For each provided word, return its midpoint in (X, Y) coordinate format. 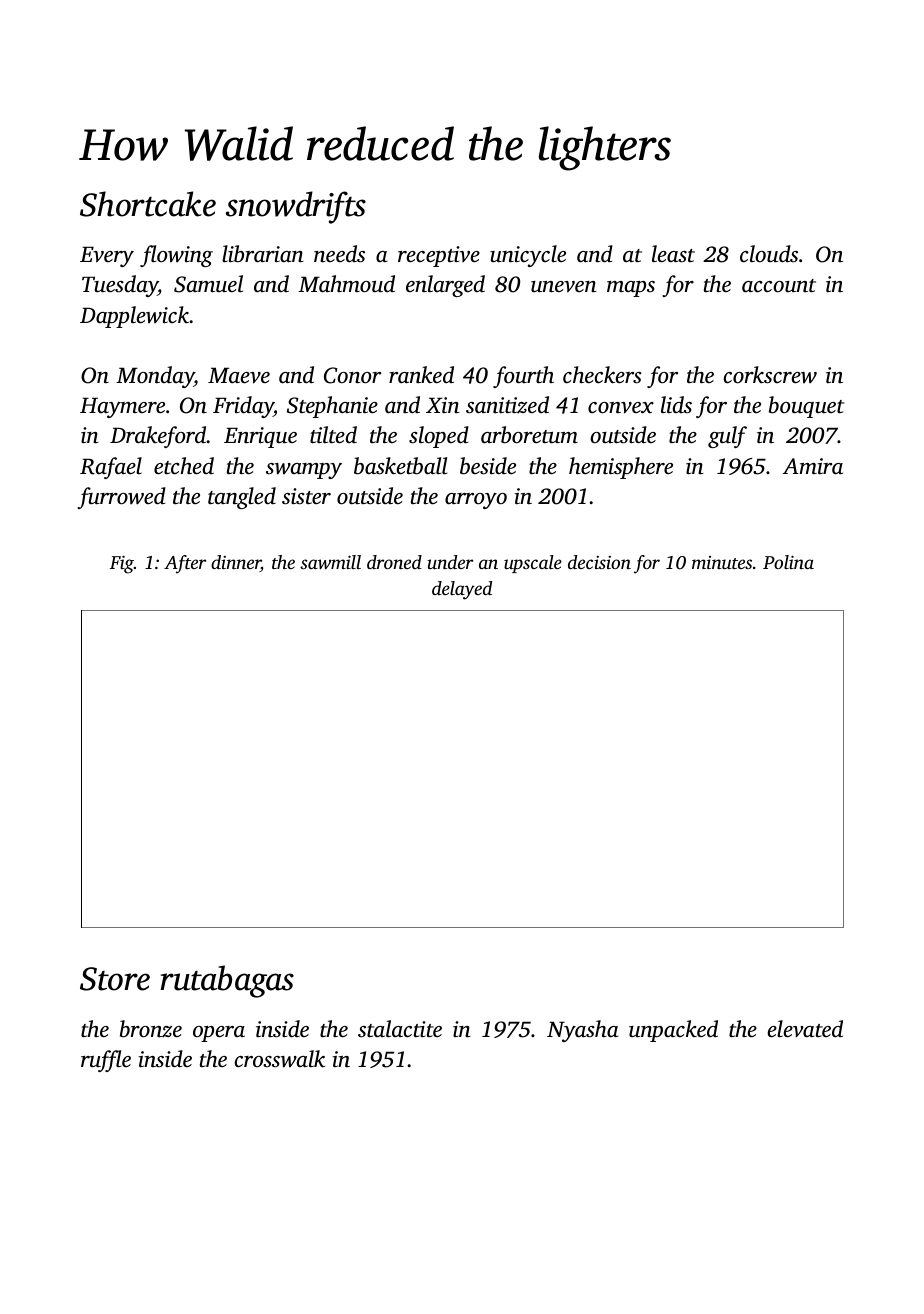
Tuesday (120, 286)
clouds (769, 254)
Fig (122, 564)
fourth (523, 377)
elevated (805, 1029)
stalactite (400, 1029)
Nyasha (583, 1031)
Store (115, 979)
